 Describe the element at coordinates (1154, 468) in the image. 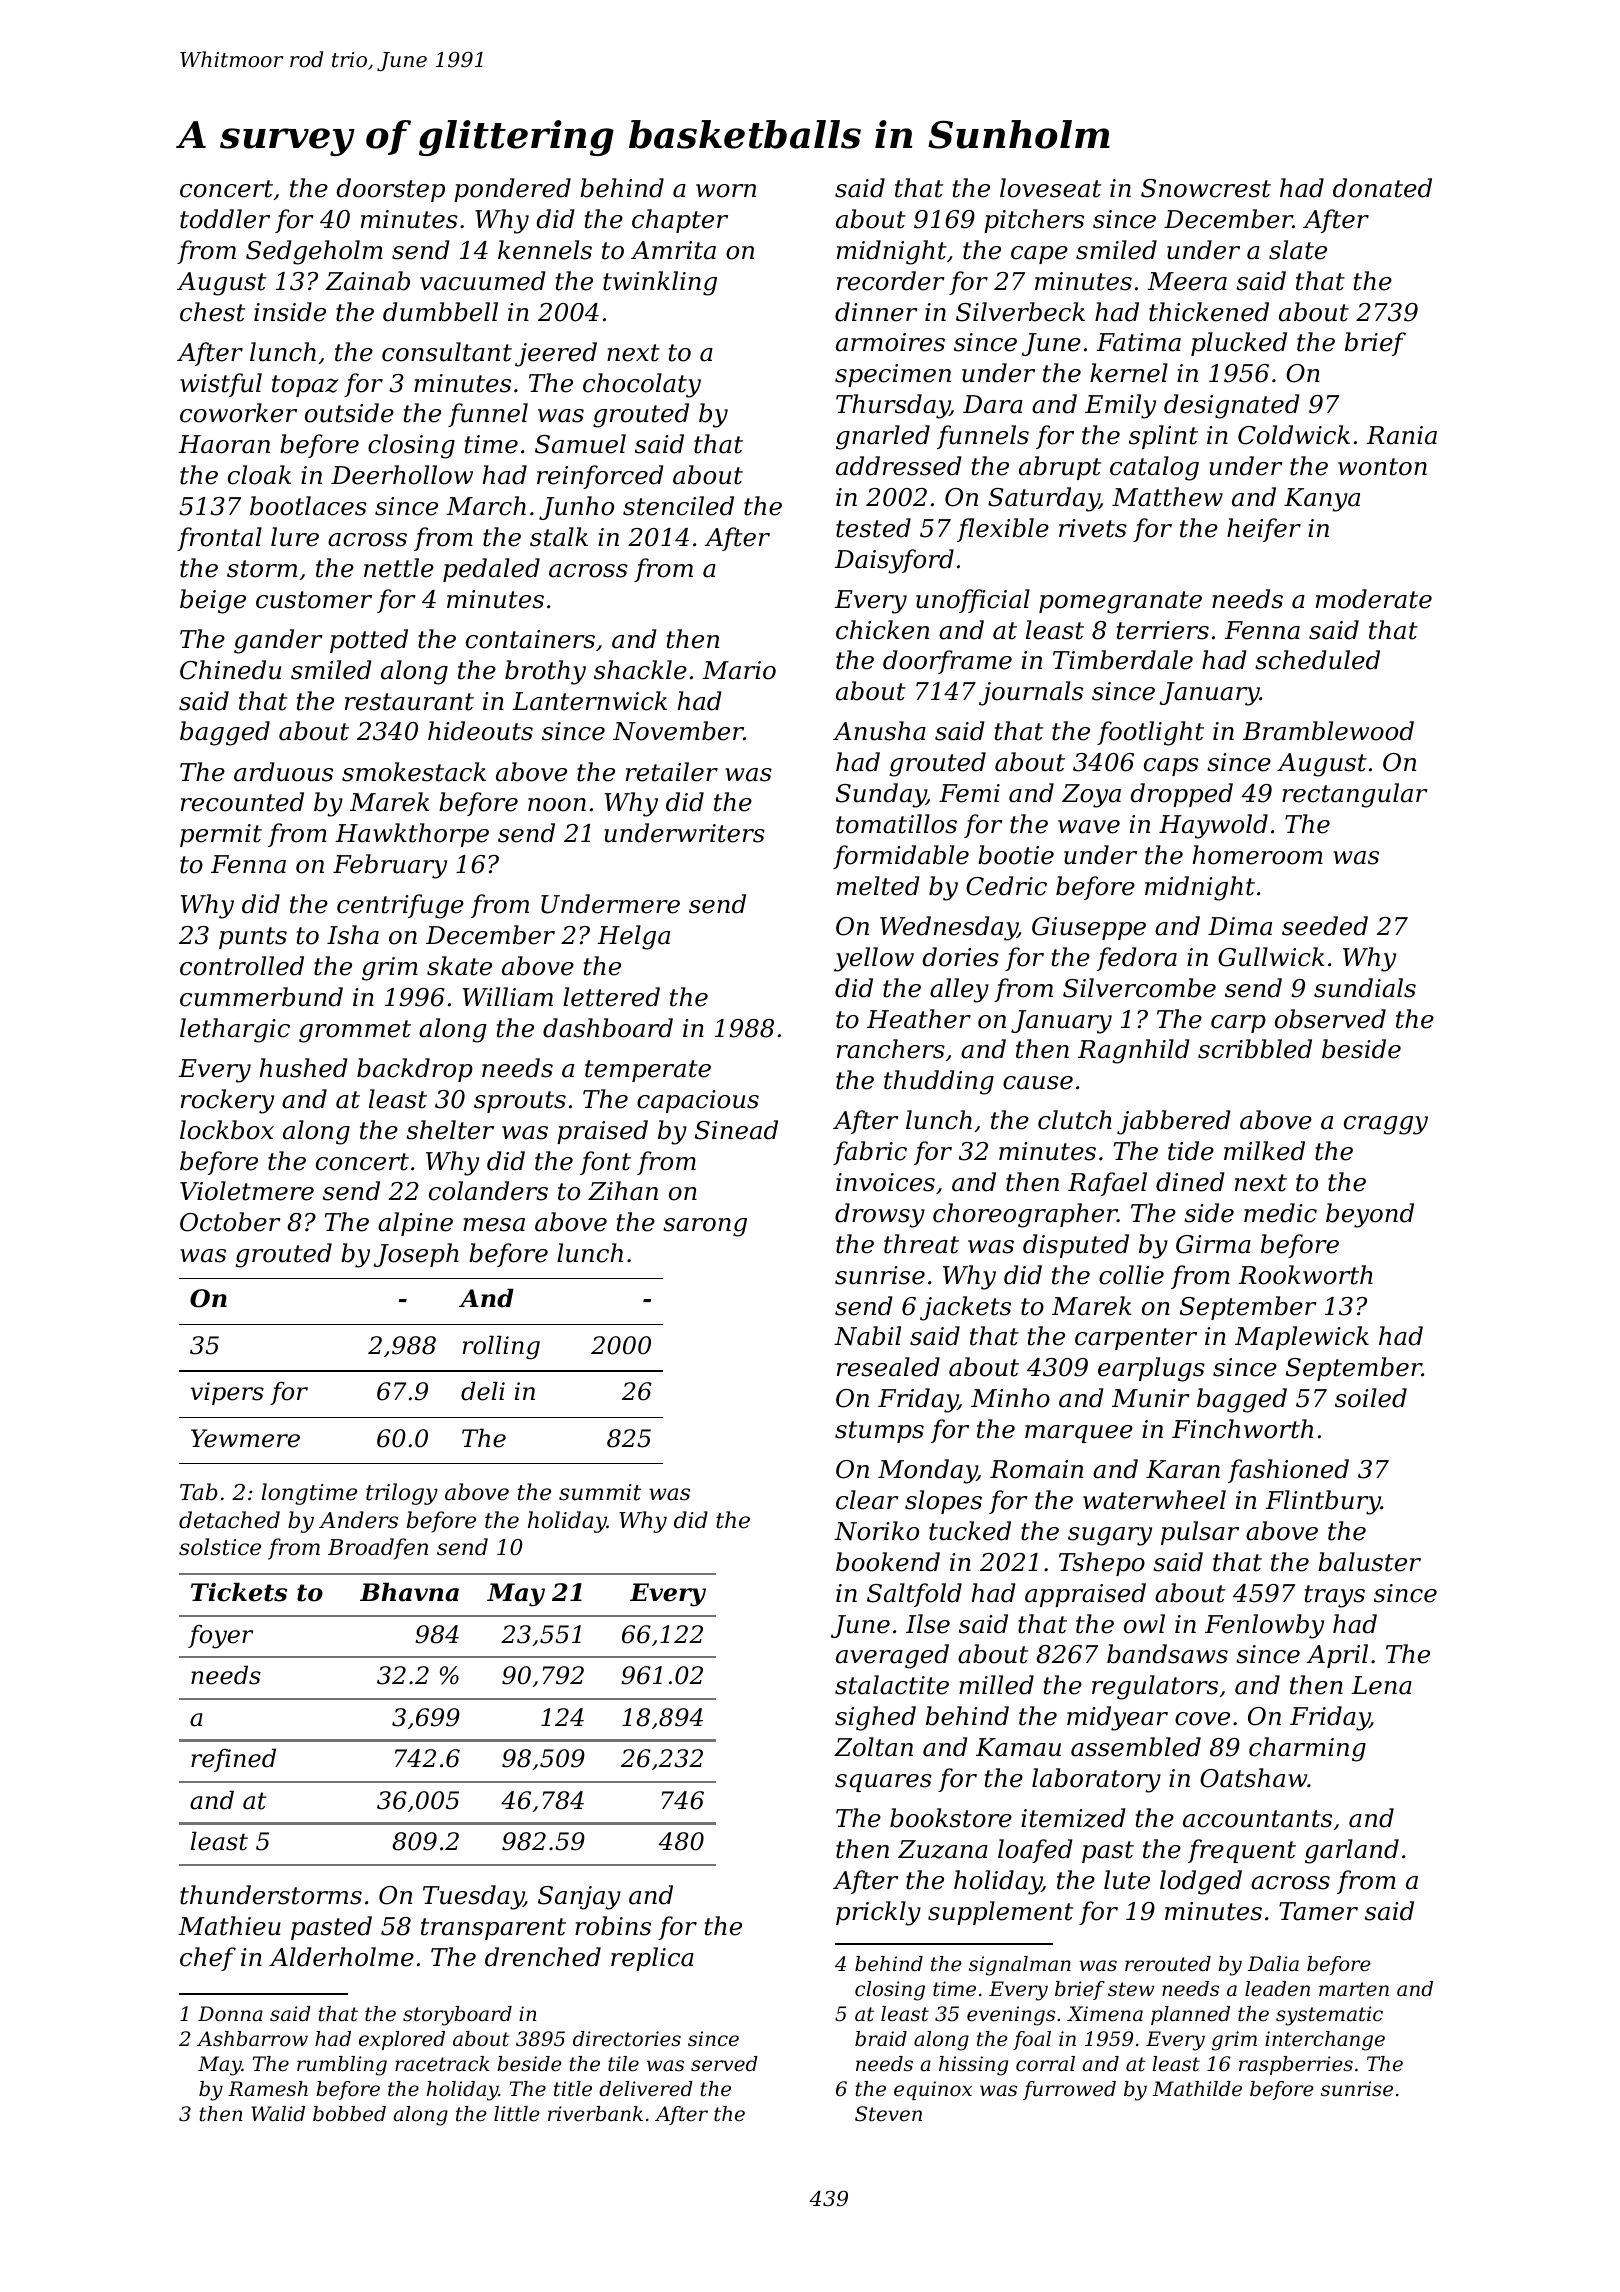

I see `catalog` at that location.
